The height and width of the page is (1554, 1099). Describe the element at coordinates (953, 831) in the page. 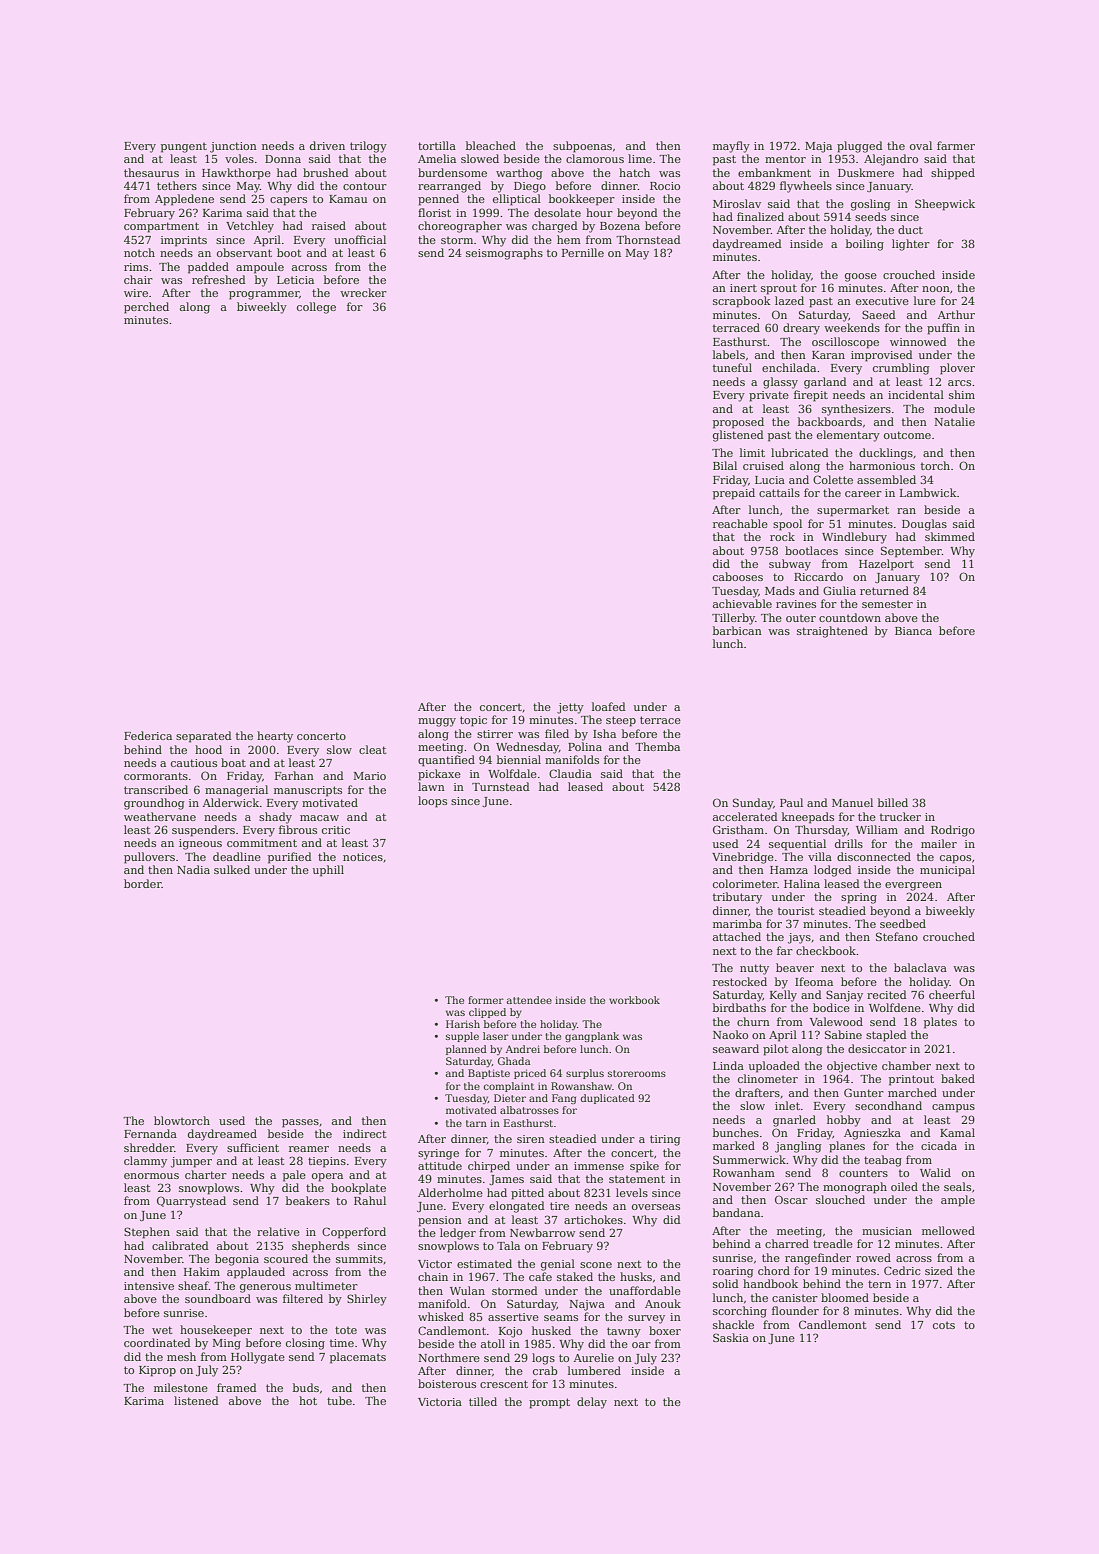

I see `Rodrigo` at that location.
